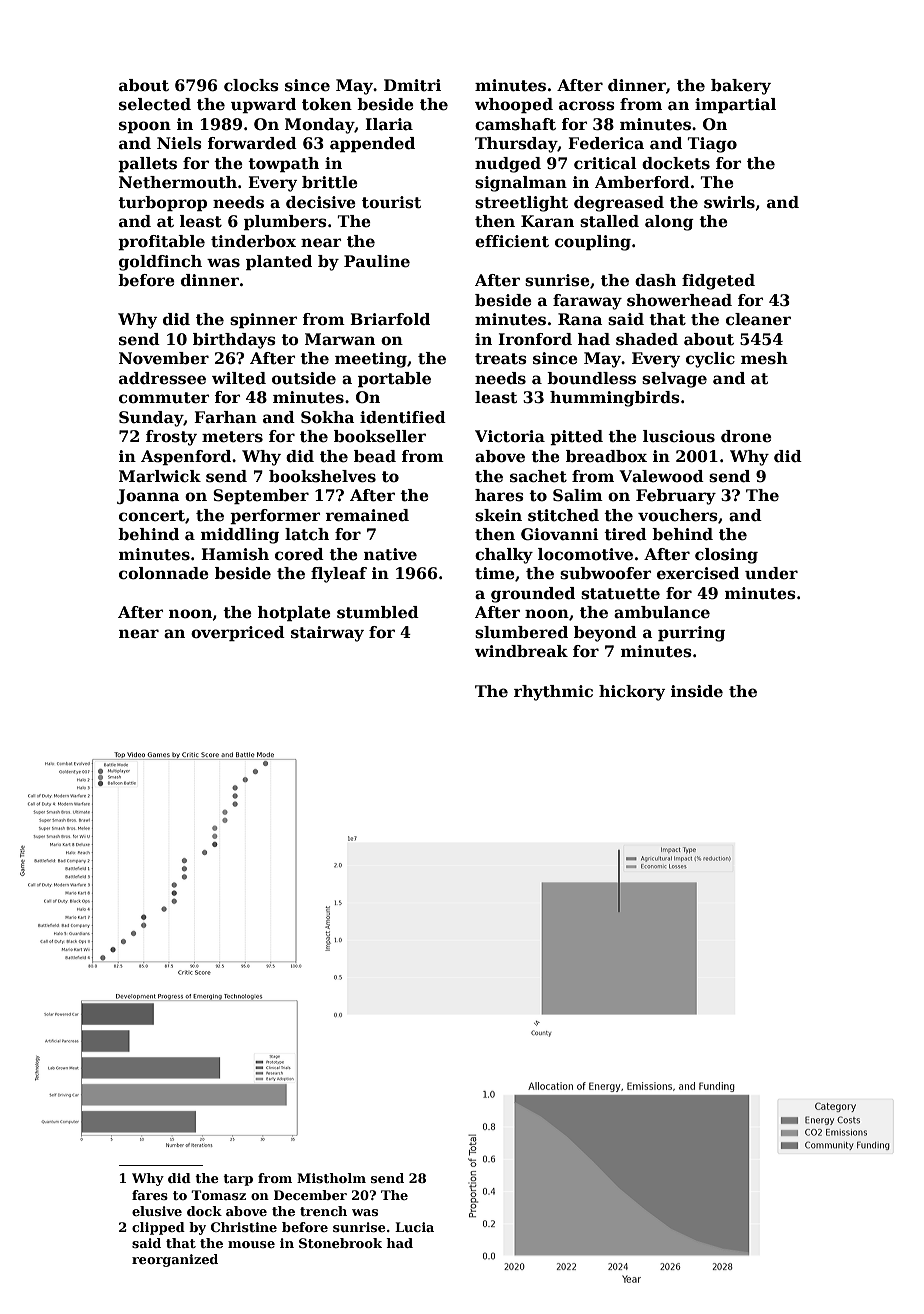  I want to click on clocks, so click(251, 85).
